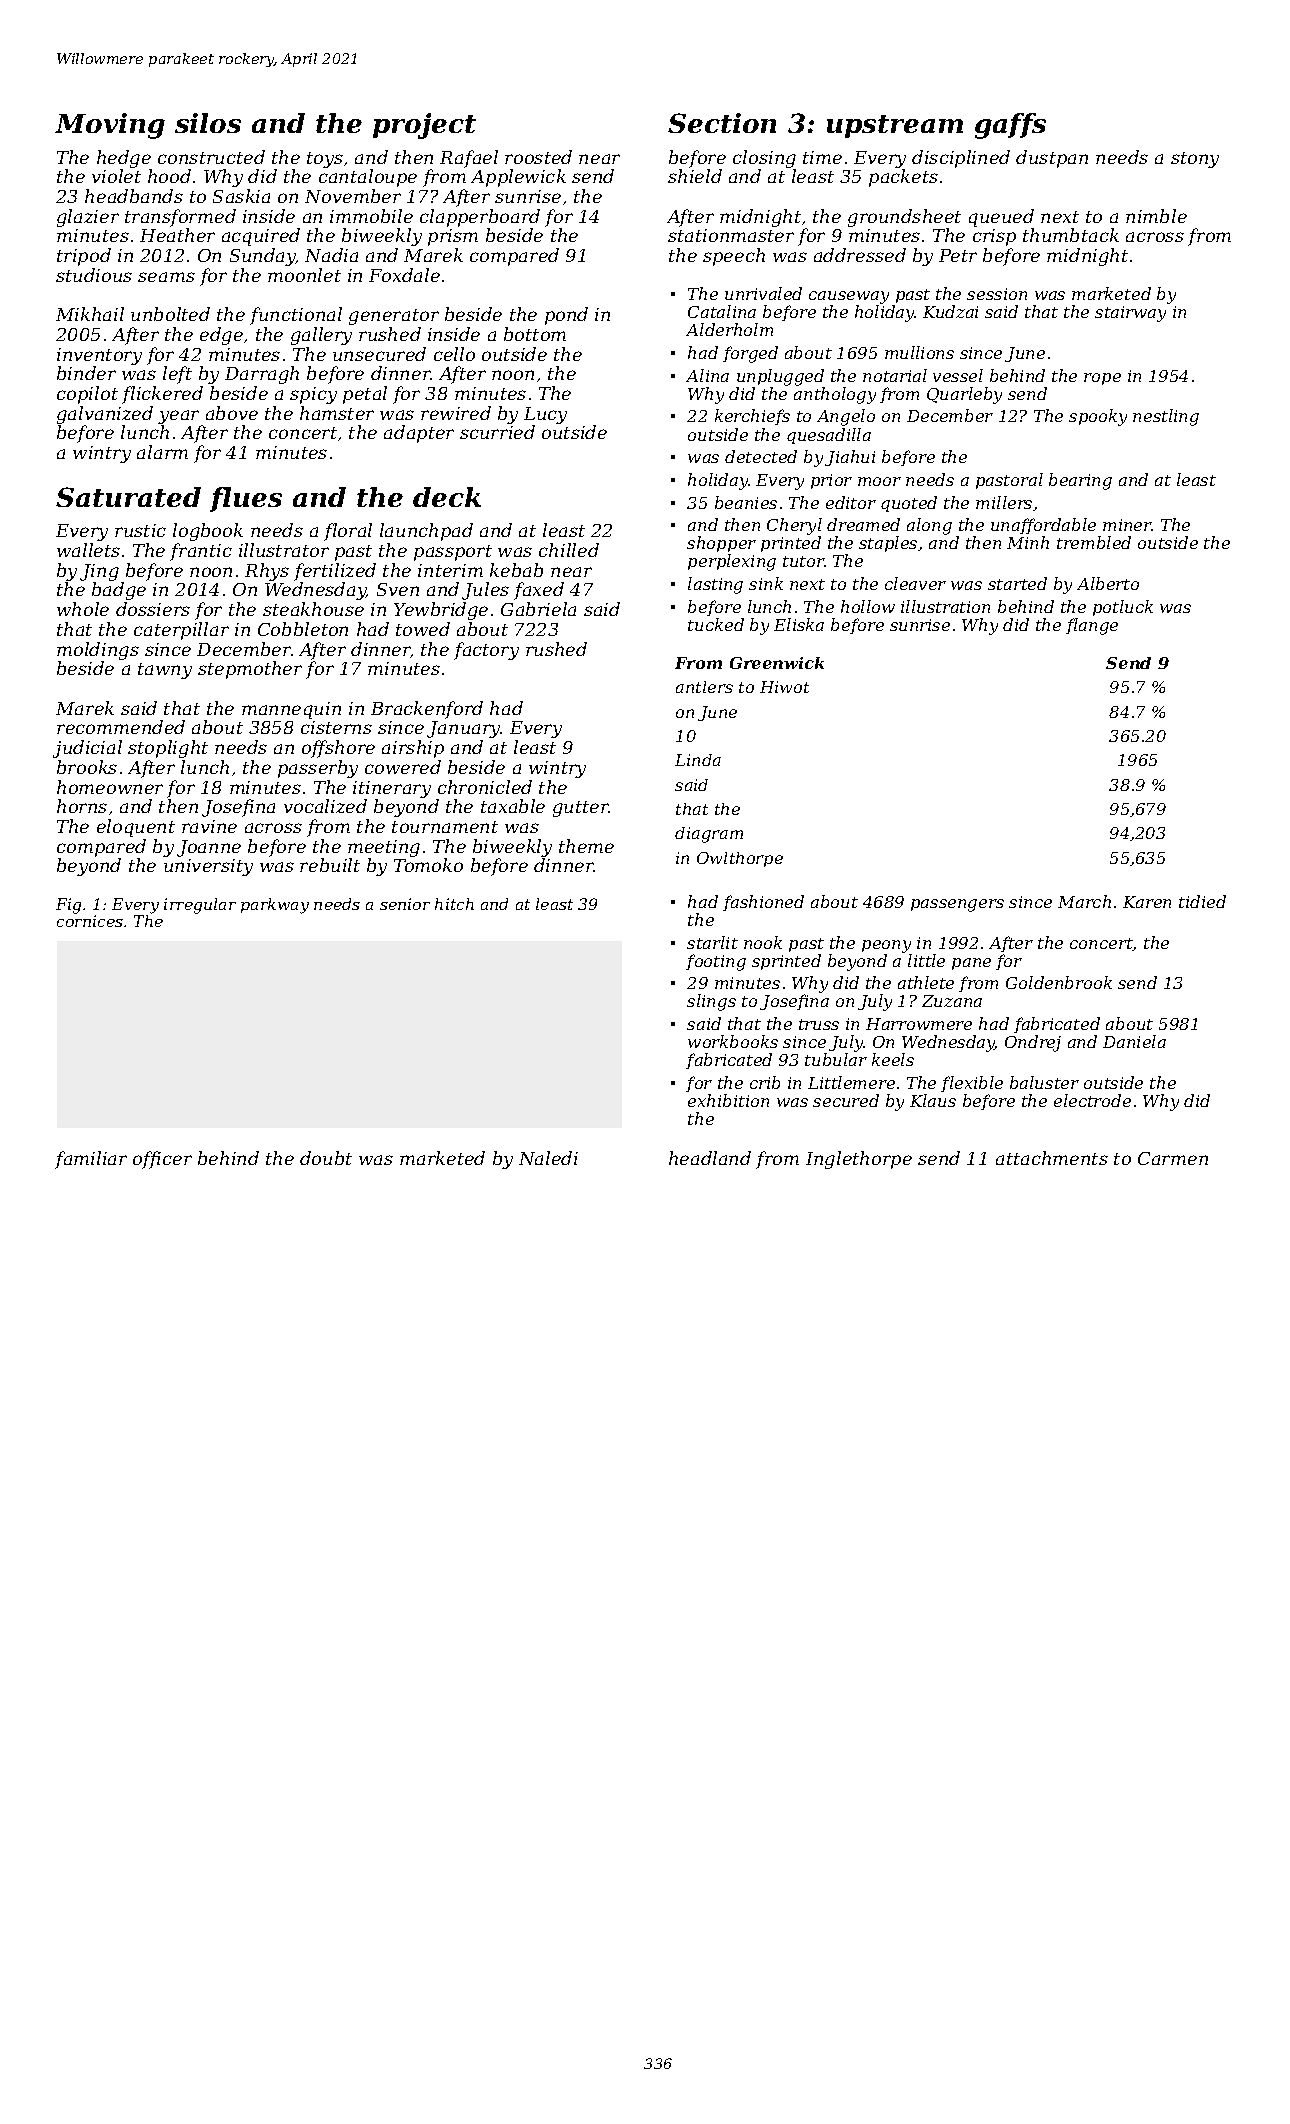 This screenshot has height=2124, width=1290. Describe the element at coordinates (765, 1082) in the screenshot. I see `crib` at that location.
